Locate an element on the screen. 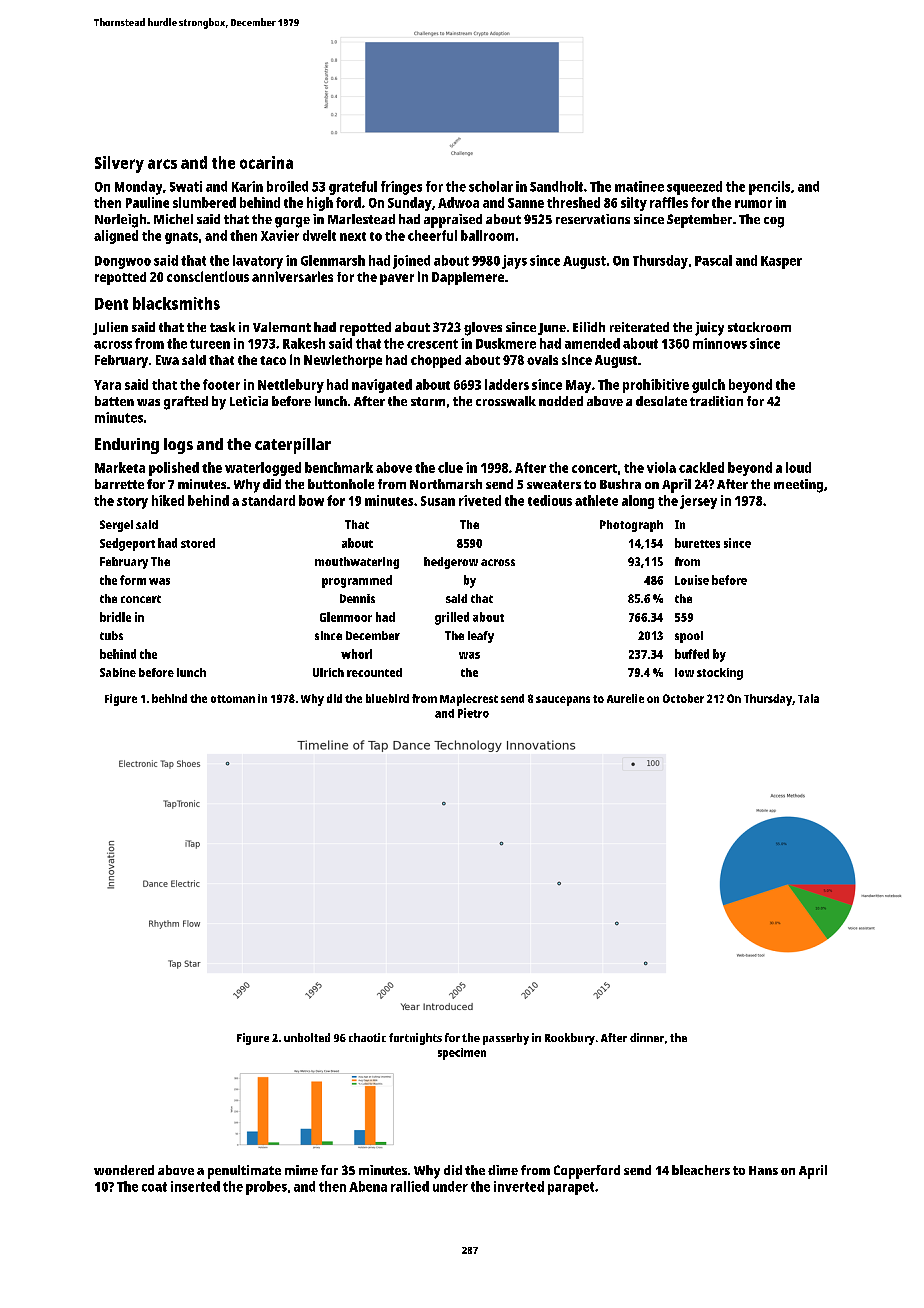 The image size is (924, 1308). rallied is located at coordinates (410, 1186).
